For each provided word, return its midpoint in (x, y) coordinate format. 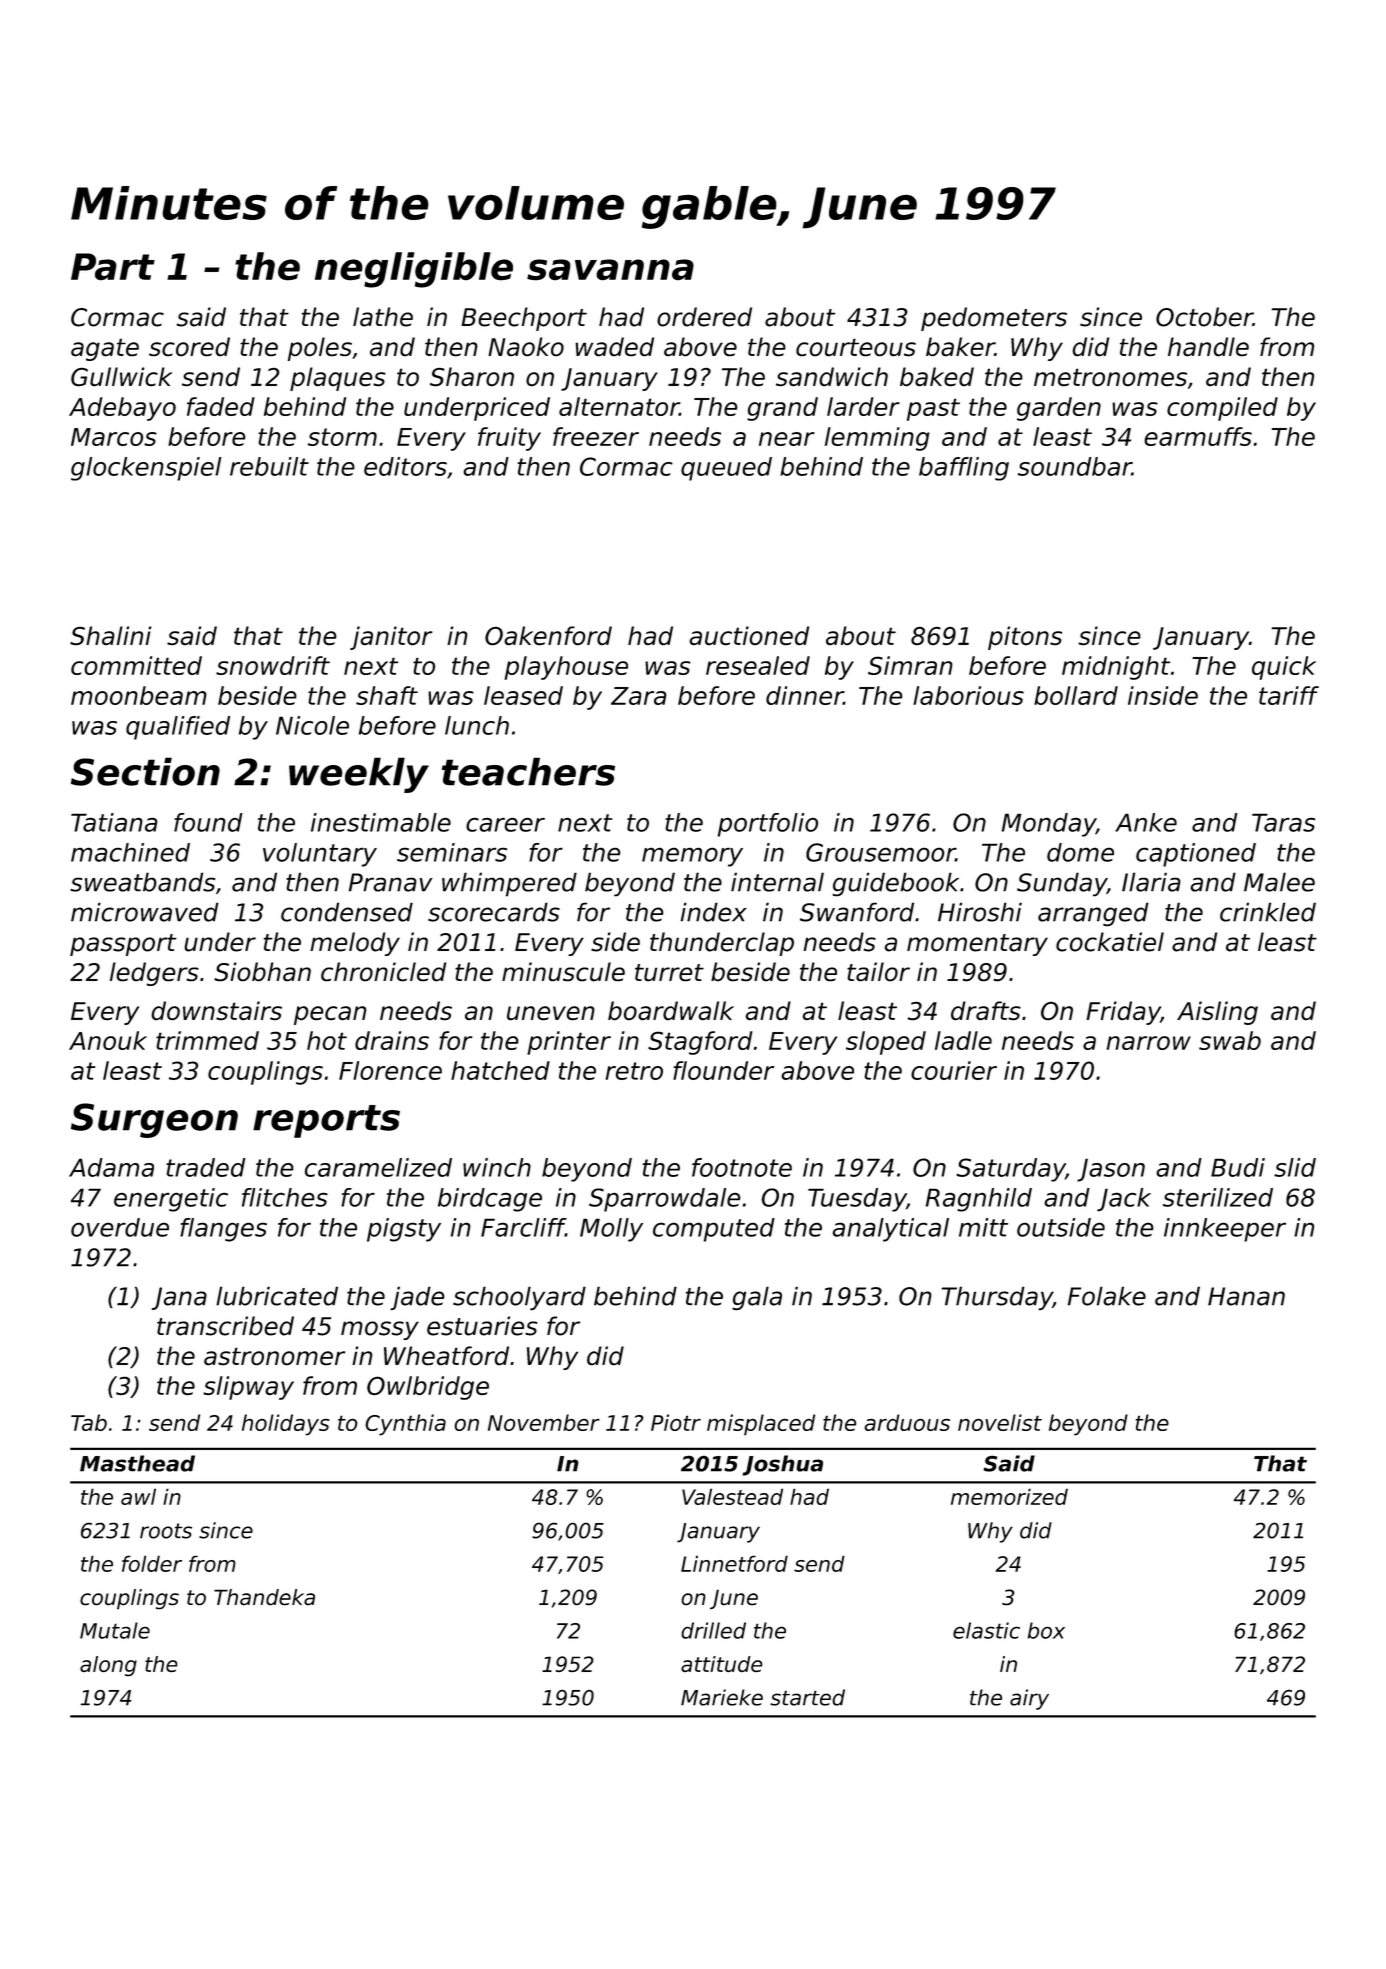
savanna (610, 270)
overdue (120, 1227)
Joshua (782, 1465)
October (1204, 317)
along (108, 1666)
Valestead (732, 1496)
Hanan (1246, 1296)
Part (113, 267)
